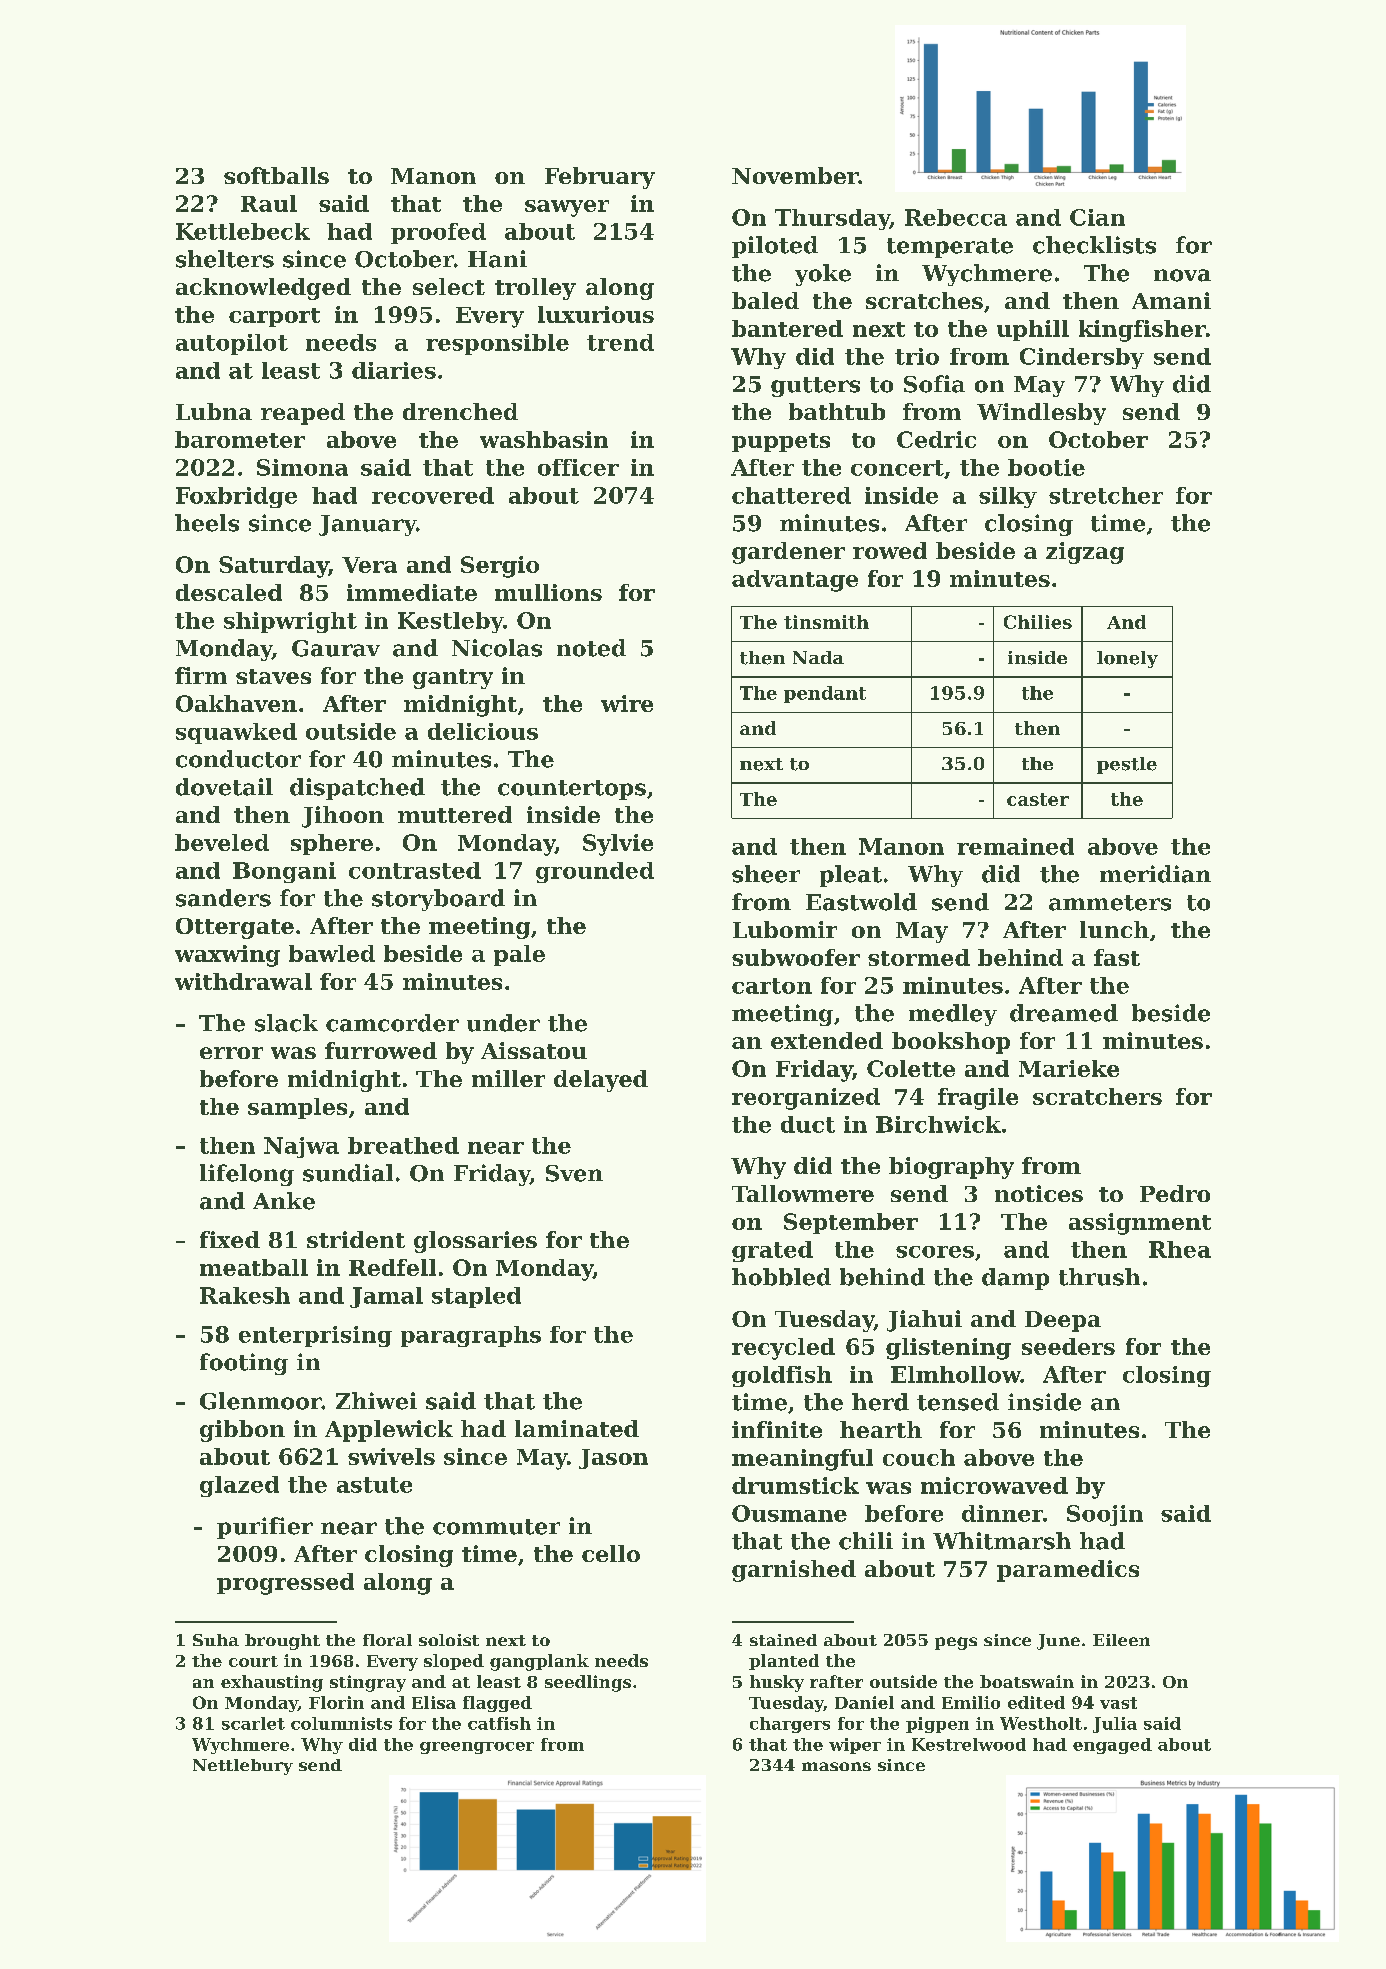 This screenshot has width=1386, height=1969. Describe the element at coordinates (577, 1428) in the screenshot. I see `laminated` at that location.
